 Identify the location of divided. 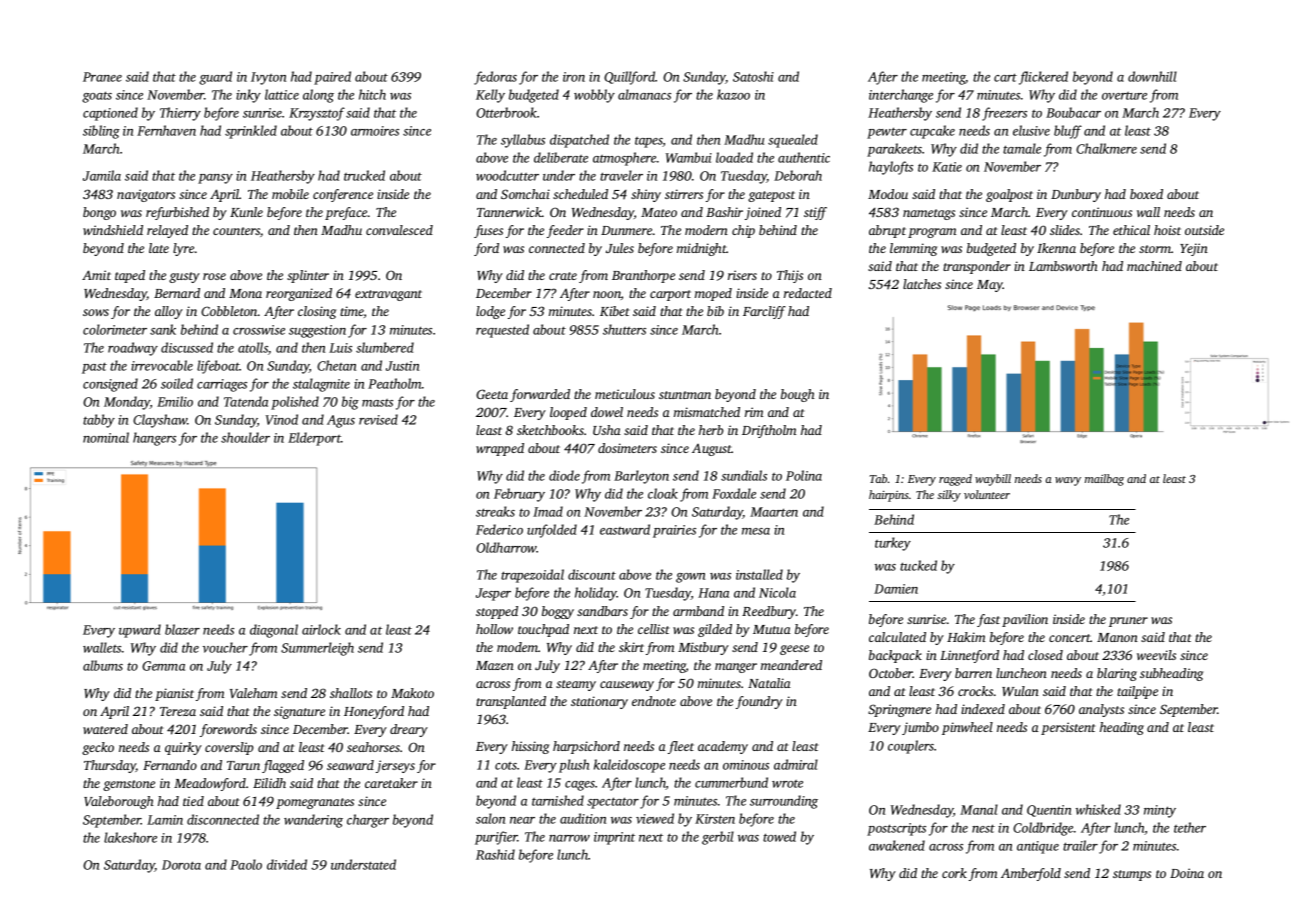
(287, 864).
